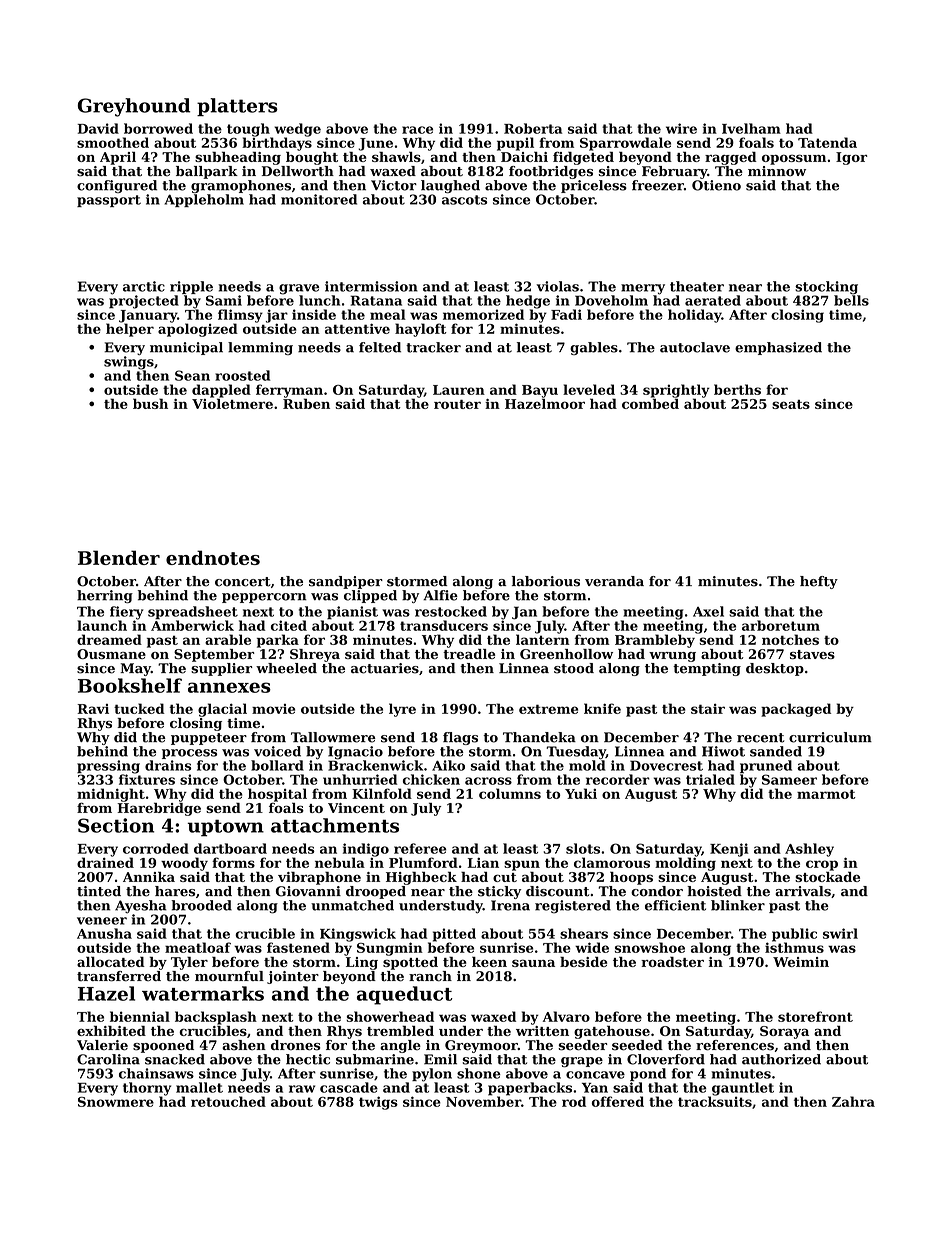 This page has height=1233, width=952. Describe the element at coordinates (199, 1087) in the page. I see `mallet` at that location.
